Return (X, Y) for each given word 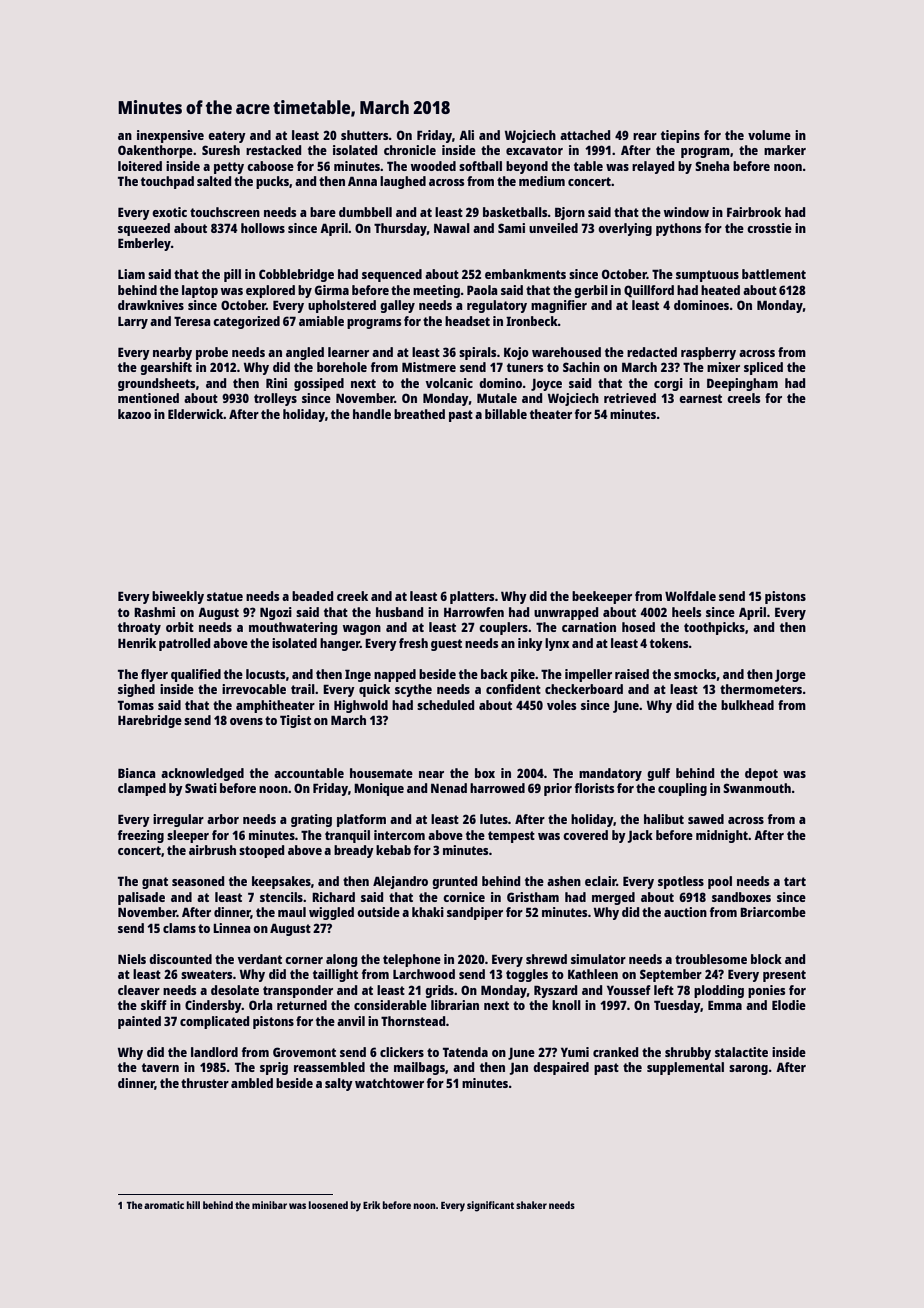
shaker (531, 1205)
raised (632, 674)
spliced (763, 368)
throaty (139, 628)
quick (374, 690)
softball (480, 166)
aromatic (164, 1205)
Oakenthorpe (155, 151)
